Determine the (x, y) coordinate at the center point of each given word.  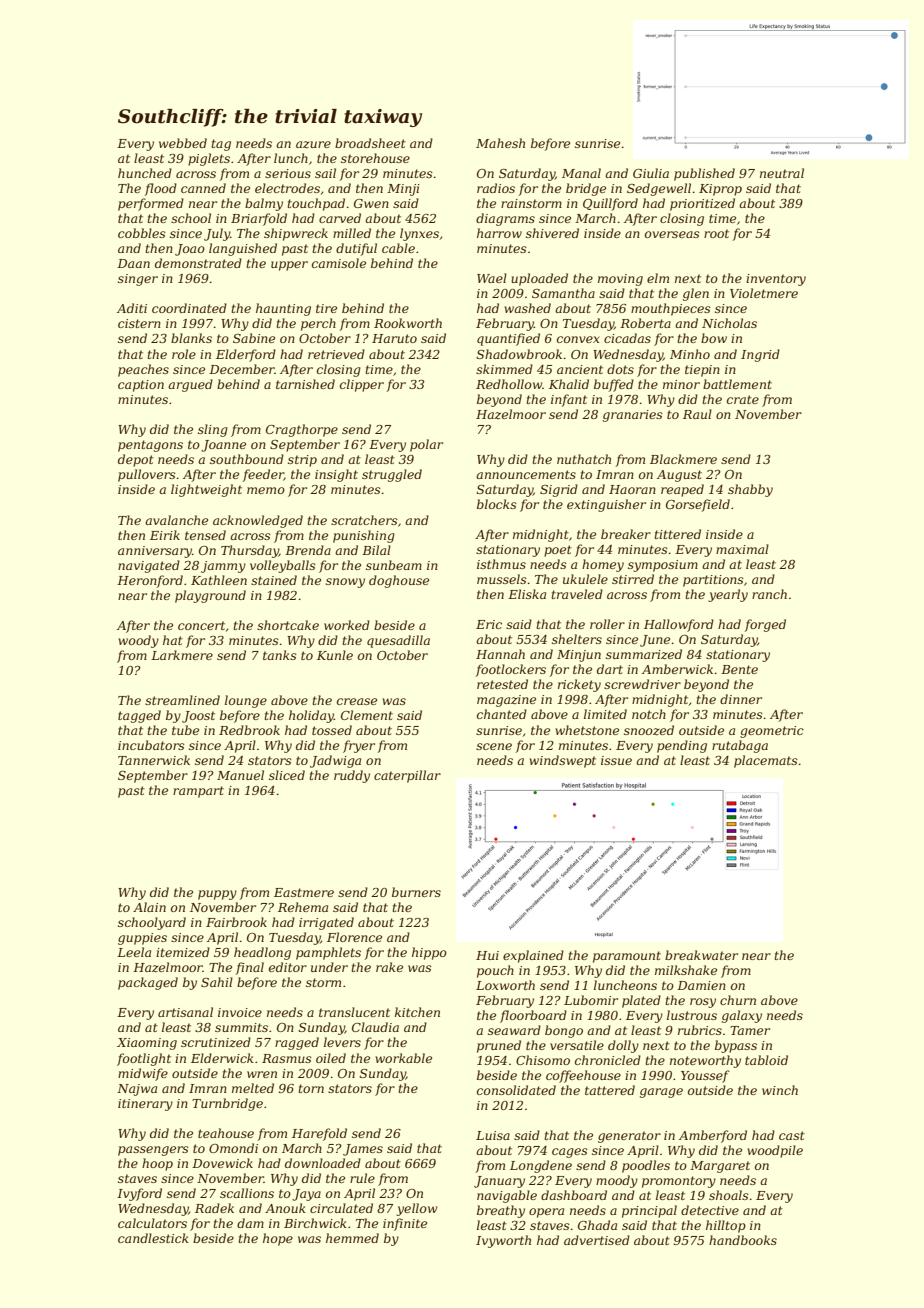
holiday (311, 716)
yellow (417, 1209)
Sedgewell (659, 189)
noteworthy (705, 1061)
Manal (581, 173)
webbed (183, 143)
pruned (499, 1046)
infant (569, 400)
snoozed (649, 730)
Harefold (319, 1134)
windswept (562, 761)
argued (190, 385)
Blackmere (683, 459)
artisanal (185, 1012)
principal (649, 1211)
